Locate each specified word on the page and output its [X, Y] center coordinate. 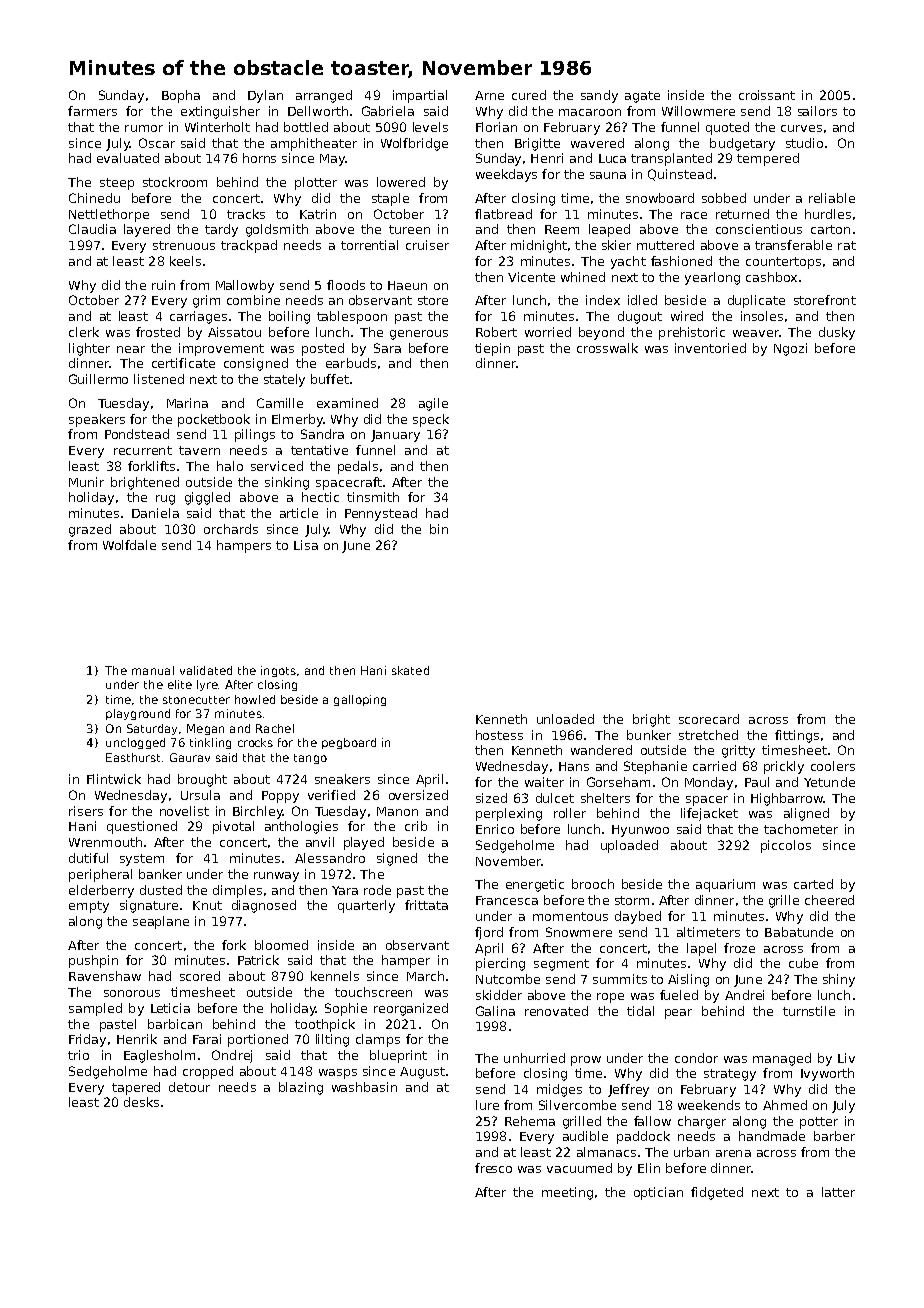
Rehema [530, 1121]
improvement [221, 349]
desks [141, 1102]
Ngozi [790, 349]
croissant [767, 95]
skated [410, 670]
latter [838, 1192]
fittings [797, 736]
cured [529, 95]
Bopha [181, 96]
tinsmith [373, 497]
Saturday [152, 729]
